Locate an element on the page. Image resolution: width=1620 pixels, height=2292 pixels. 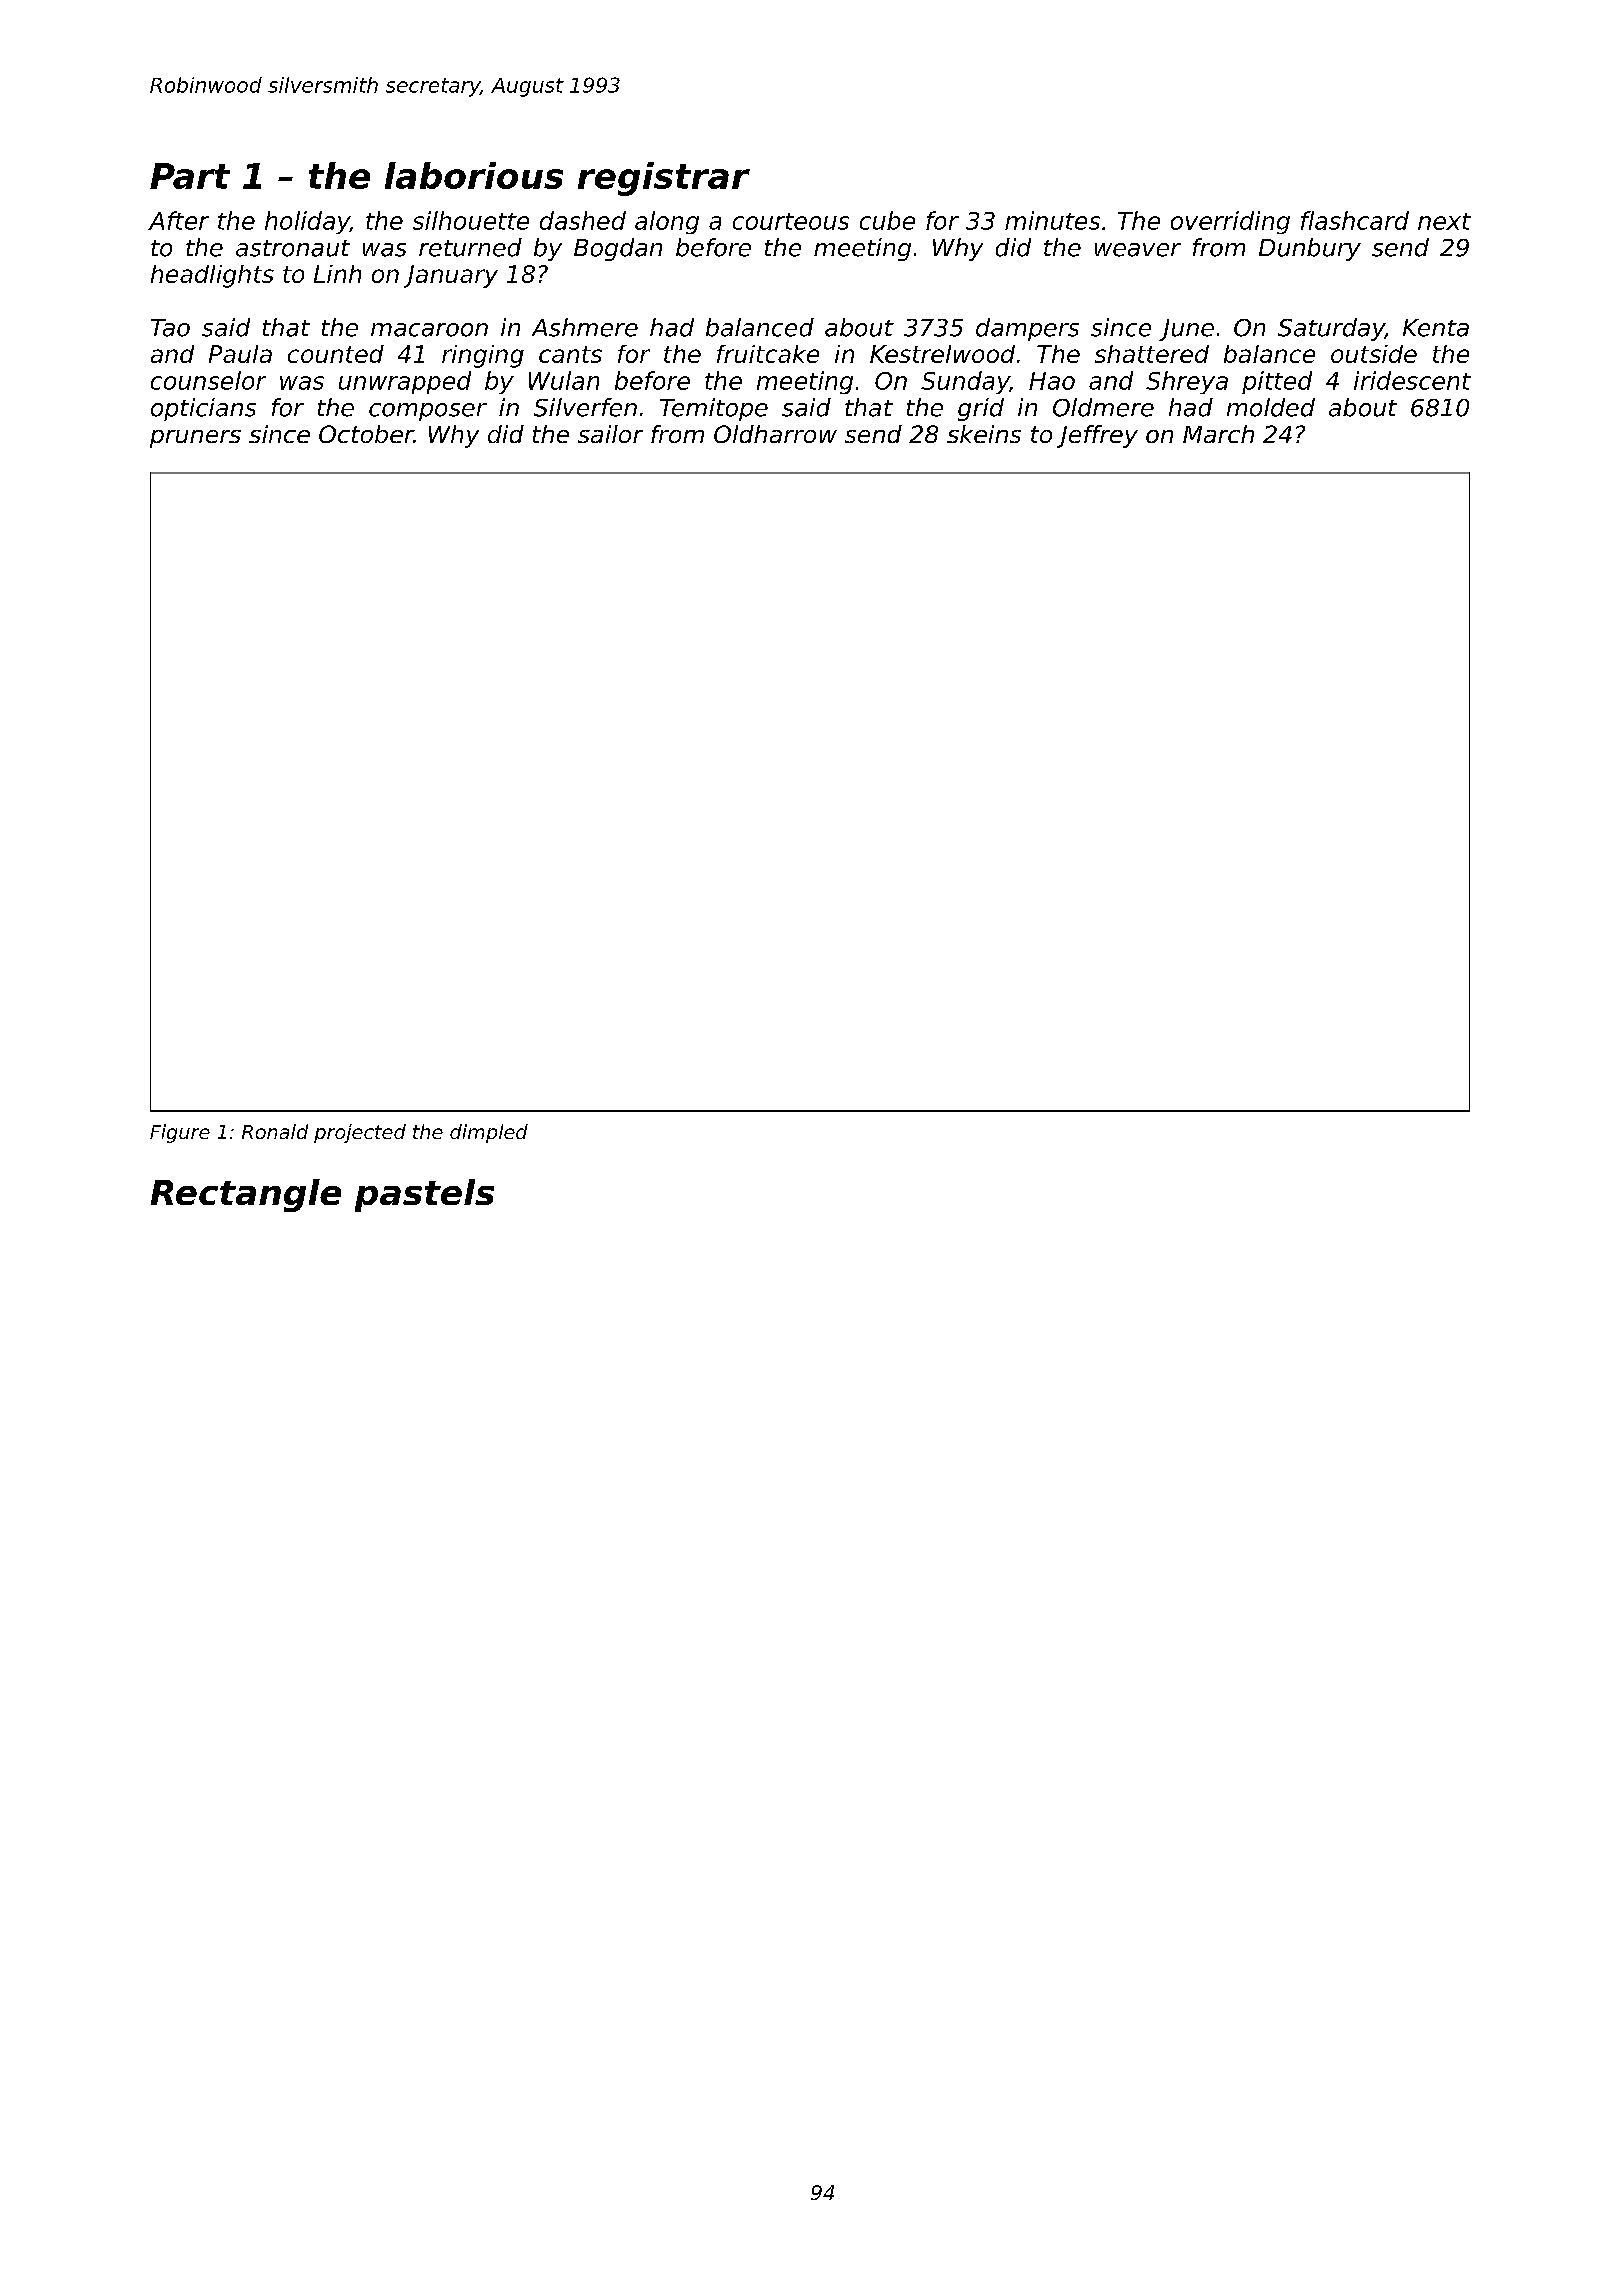
outside is located at coordinates (1374, 354).
